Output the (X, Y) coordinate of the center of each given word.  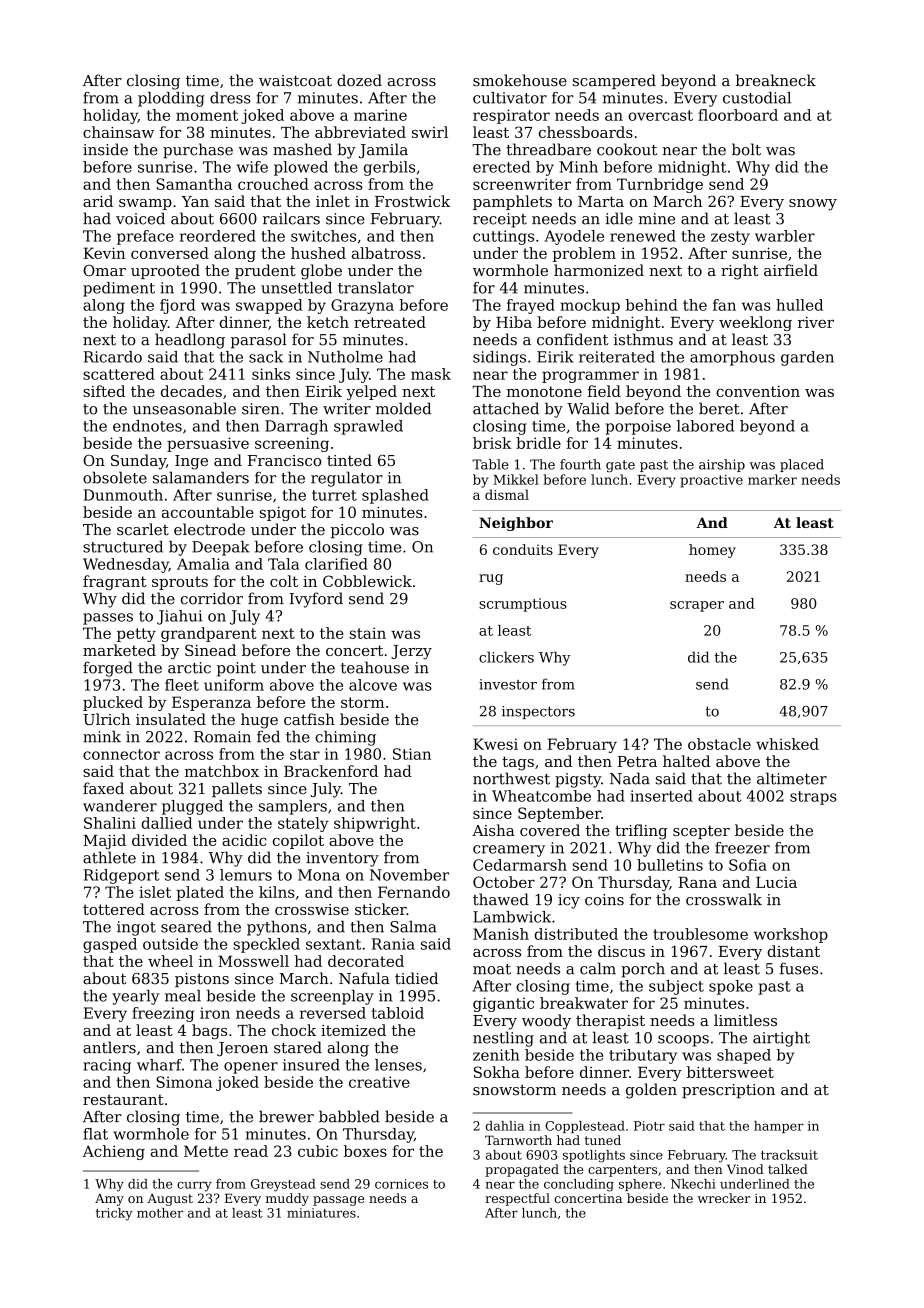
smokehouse (520, 80)
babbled (349, 1116)
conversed (170, 253)
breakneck (776, 80)
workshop (791, 935)
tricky (114, 1214)
